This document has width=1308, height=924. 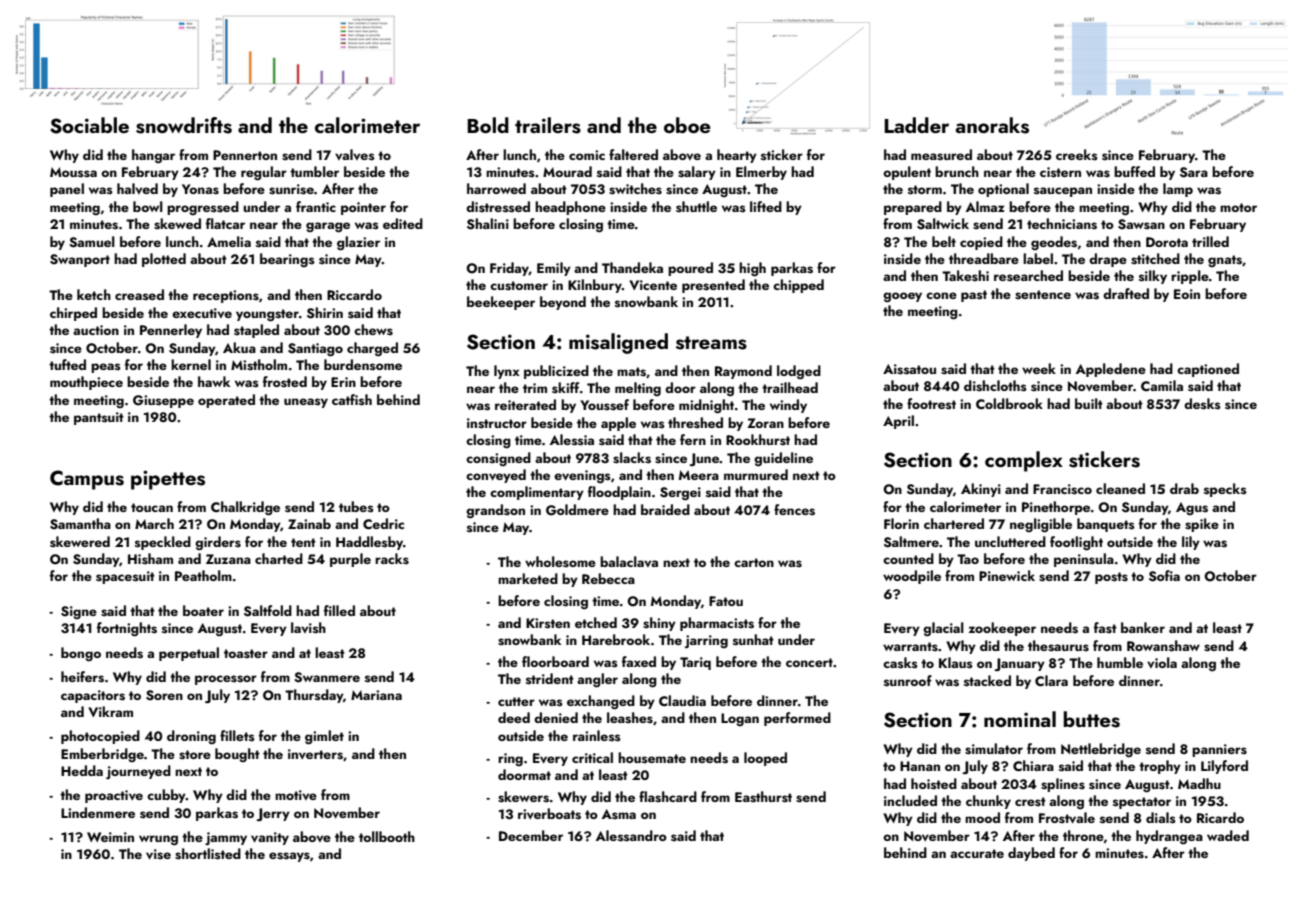 What do you see at coordinates (1101, 750) in the document?
I see `Nettlebridge` at bounding box center [1101, 750].
